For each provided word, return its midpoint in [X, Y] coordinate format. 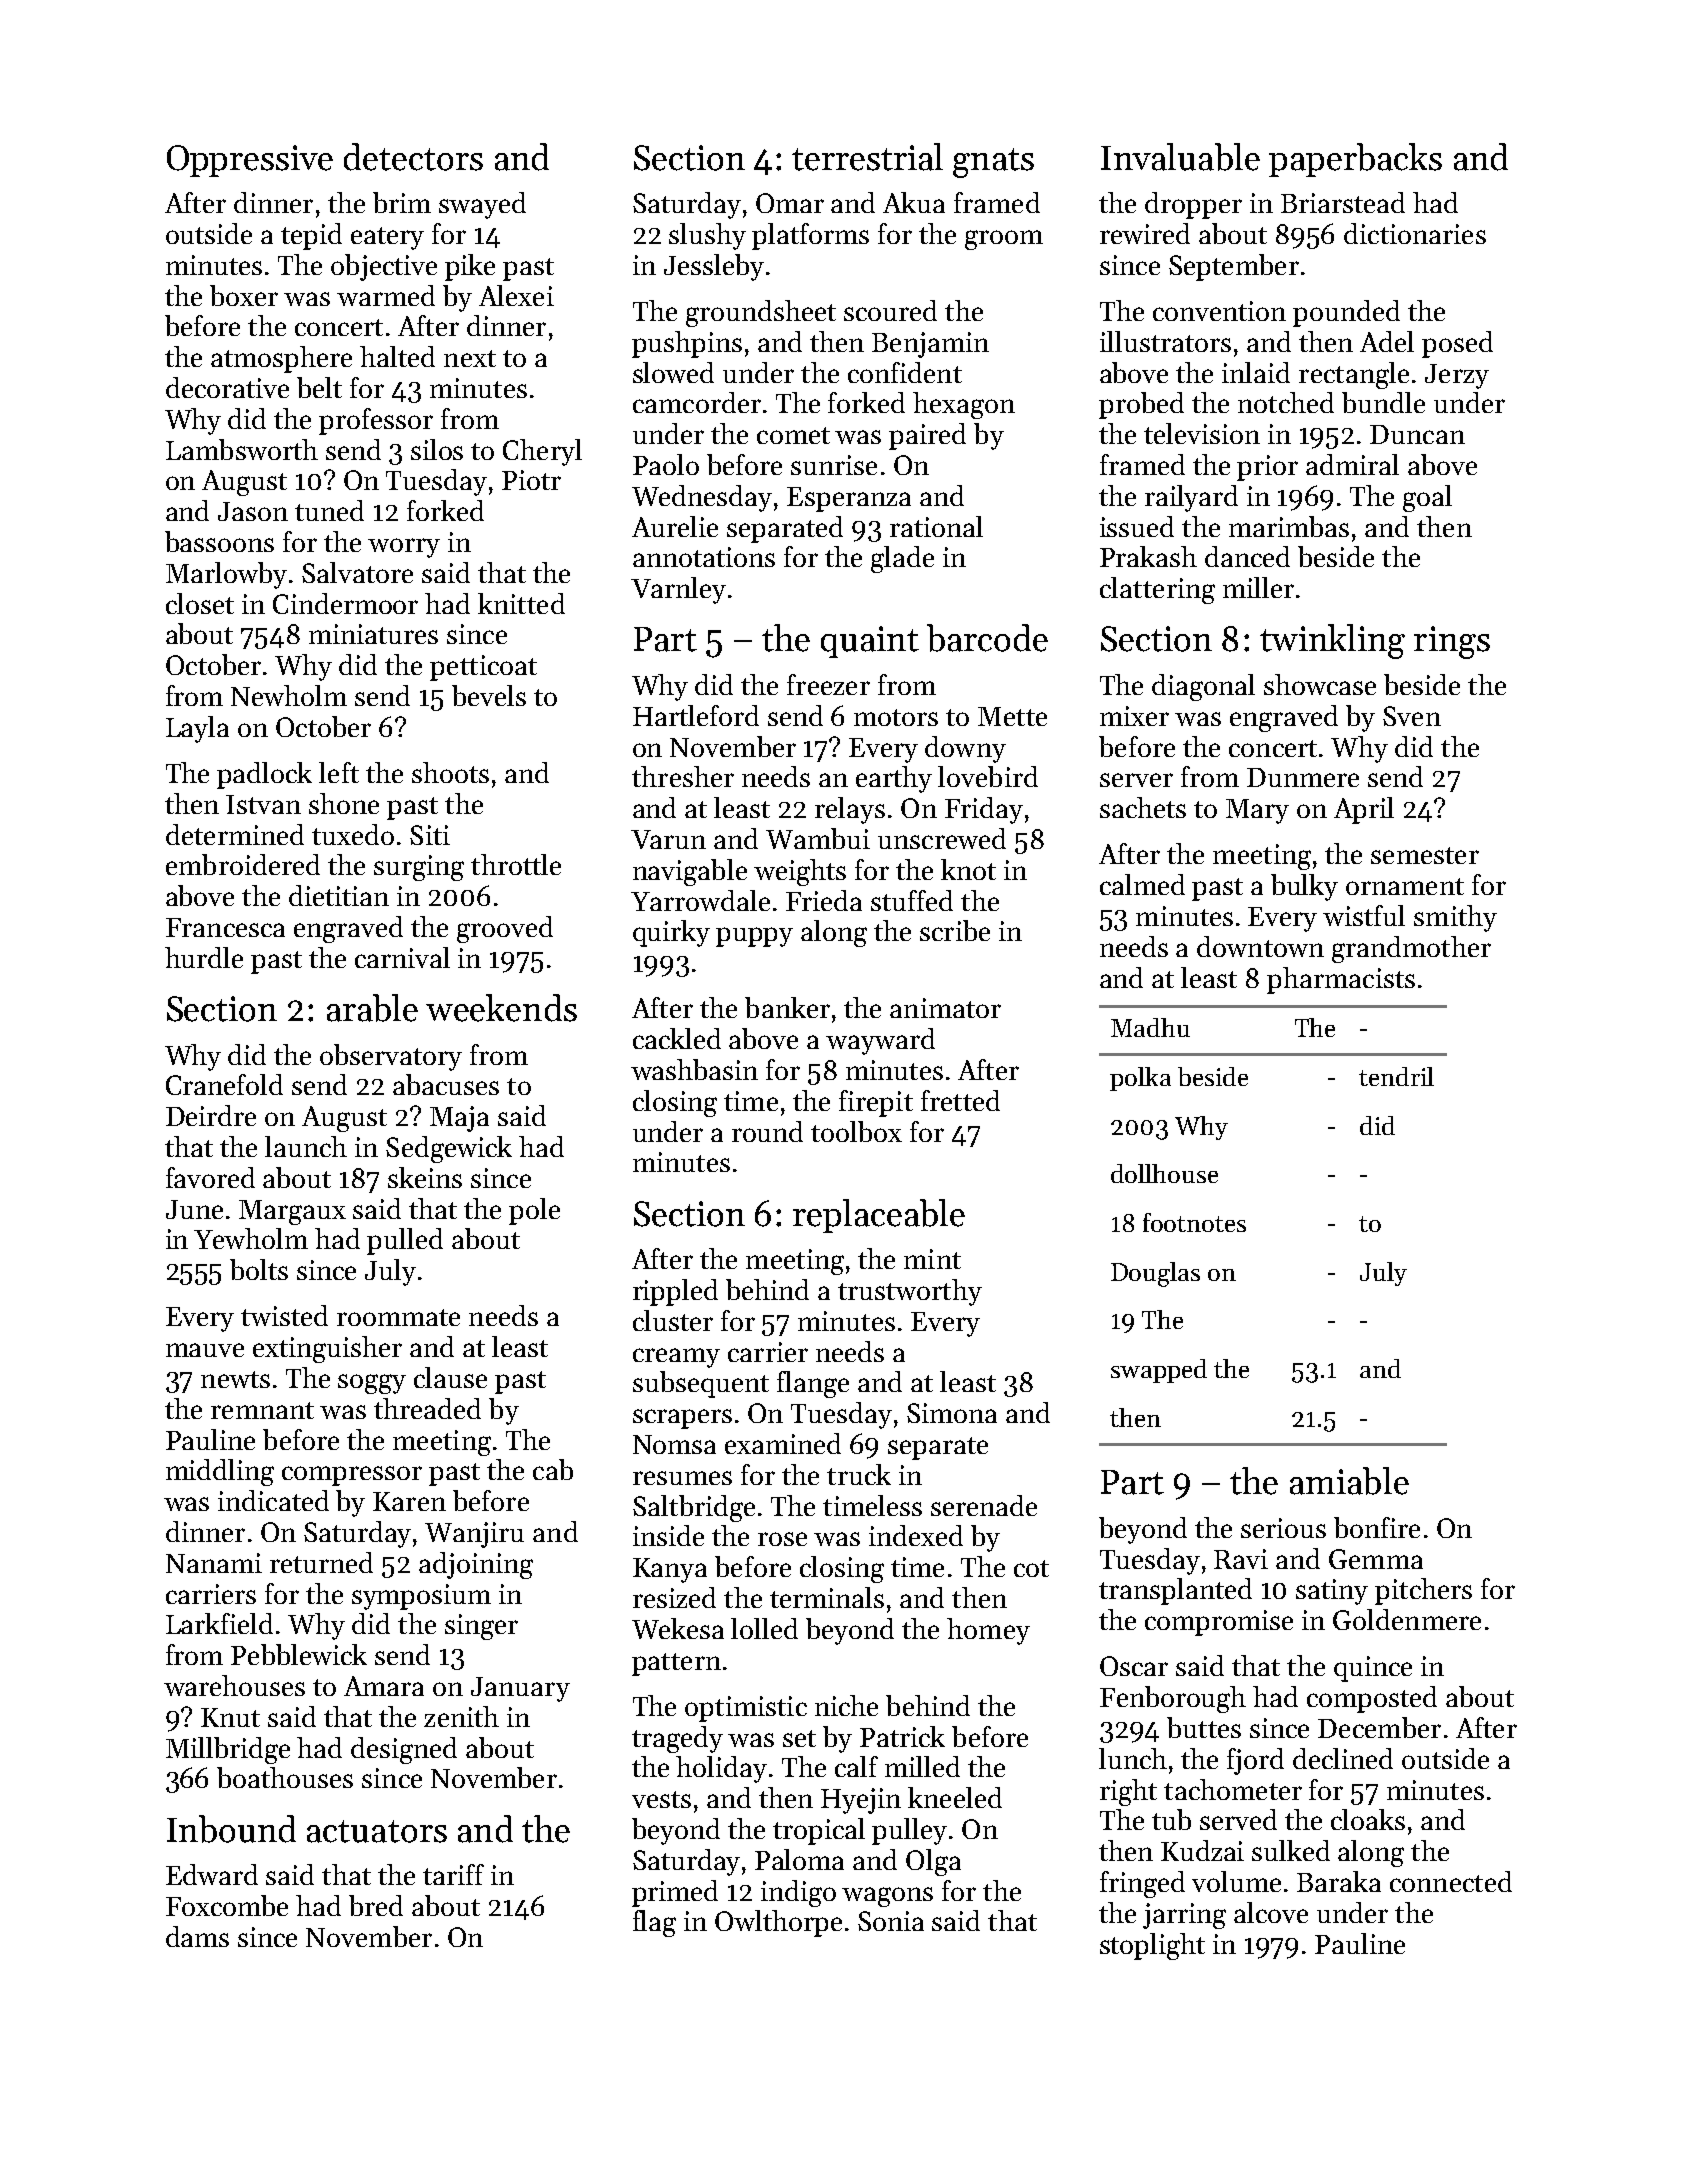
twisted [284, 1315]
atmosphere [281, 359]
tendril [1396, 1076]
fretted [960, 1100]
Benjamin [930, 345]
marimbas [1289, 526]
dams [197, 1936]
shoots [450, 772]
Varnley [678, 590]
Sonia [891, 1921]
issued [1137, 526]
